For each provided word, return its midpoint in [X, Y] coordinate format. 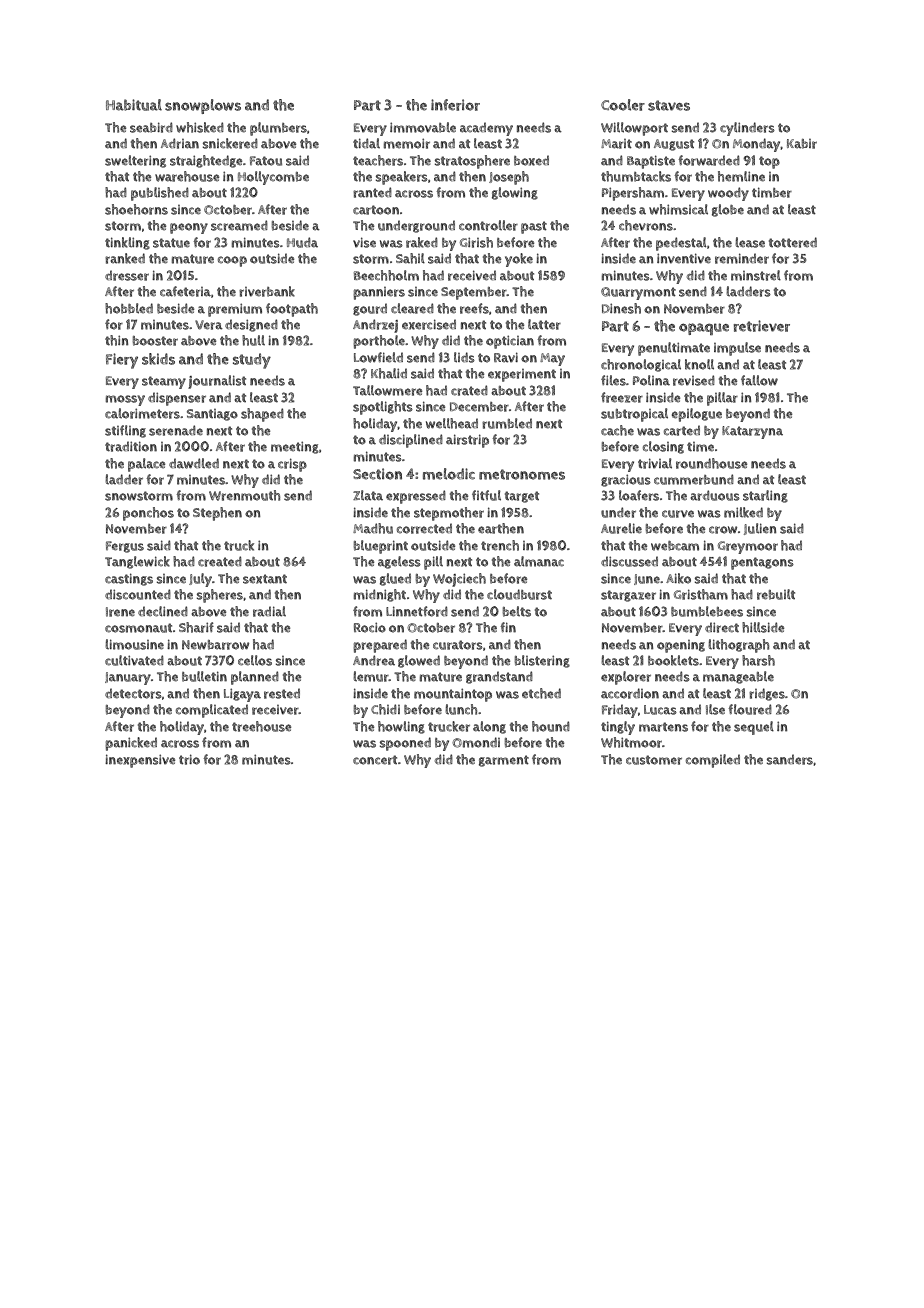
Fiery [122, 361]
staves [669, 105]
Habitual [134, 105]
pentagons [762, 563]
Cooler [623, 105]
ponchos [148, 514]
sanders [789, 759]
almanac [539, 561]
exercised [429, 324]
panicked [131, 744]
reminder [742, 258]
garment [504, 761]
